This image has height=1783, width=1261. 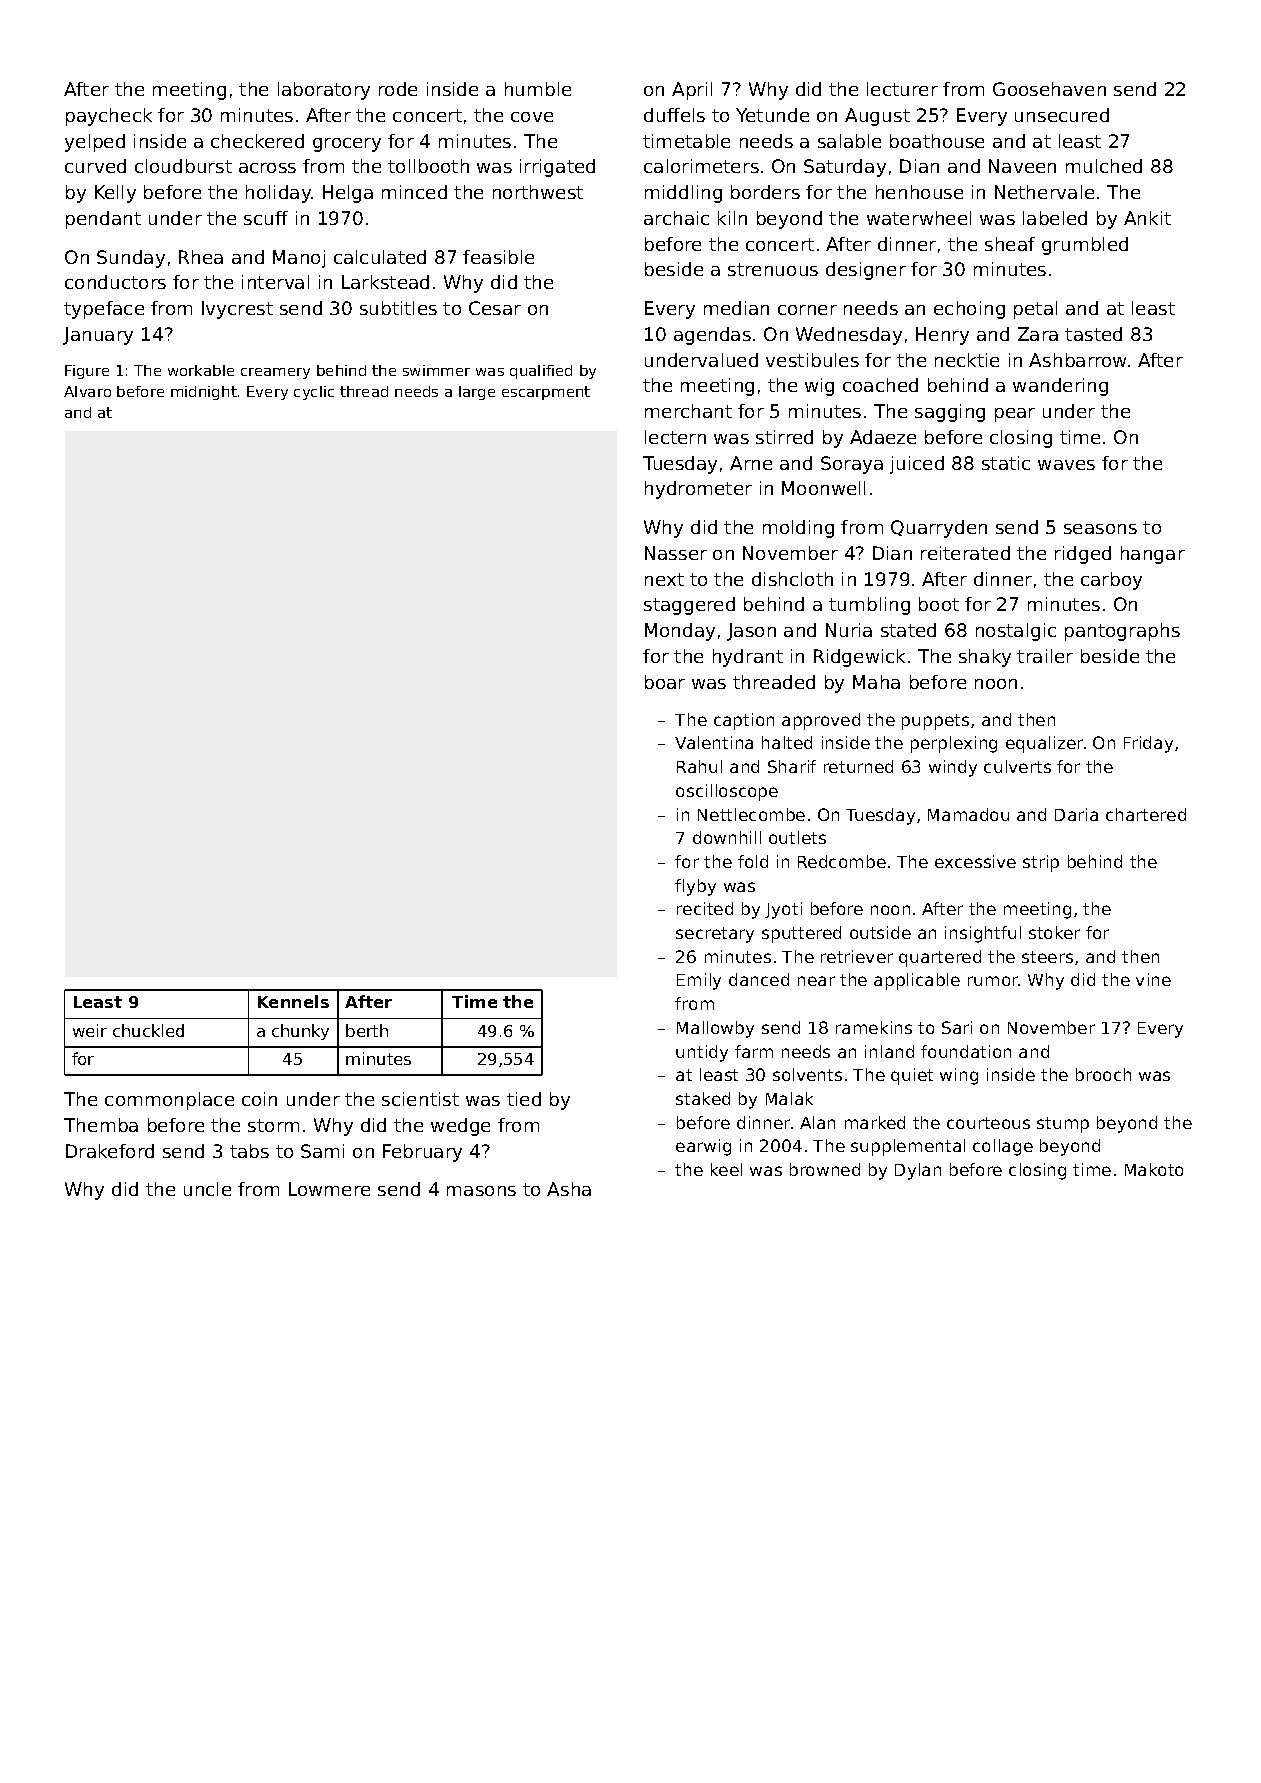 I want to click on Alvaro, so click(x=87, y=391).
